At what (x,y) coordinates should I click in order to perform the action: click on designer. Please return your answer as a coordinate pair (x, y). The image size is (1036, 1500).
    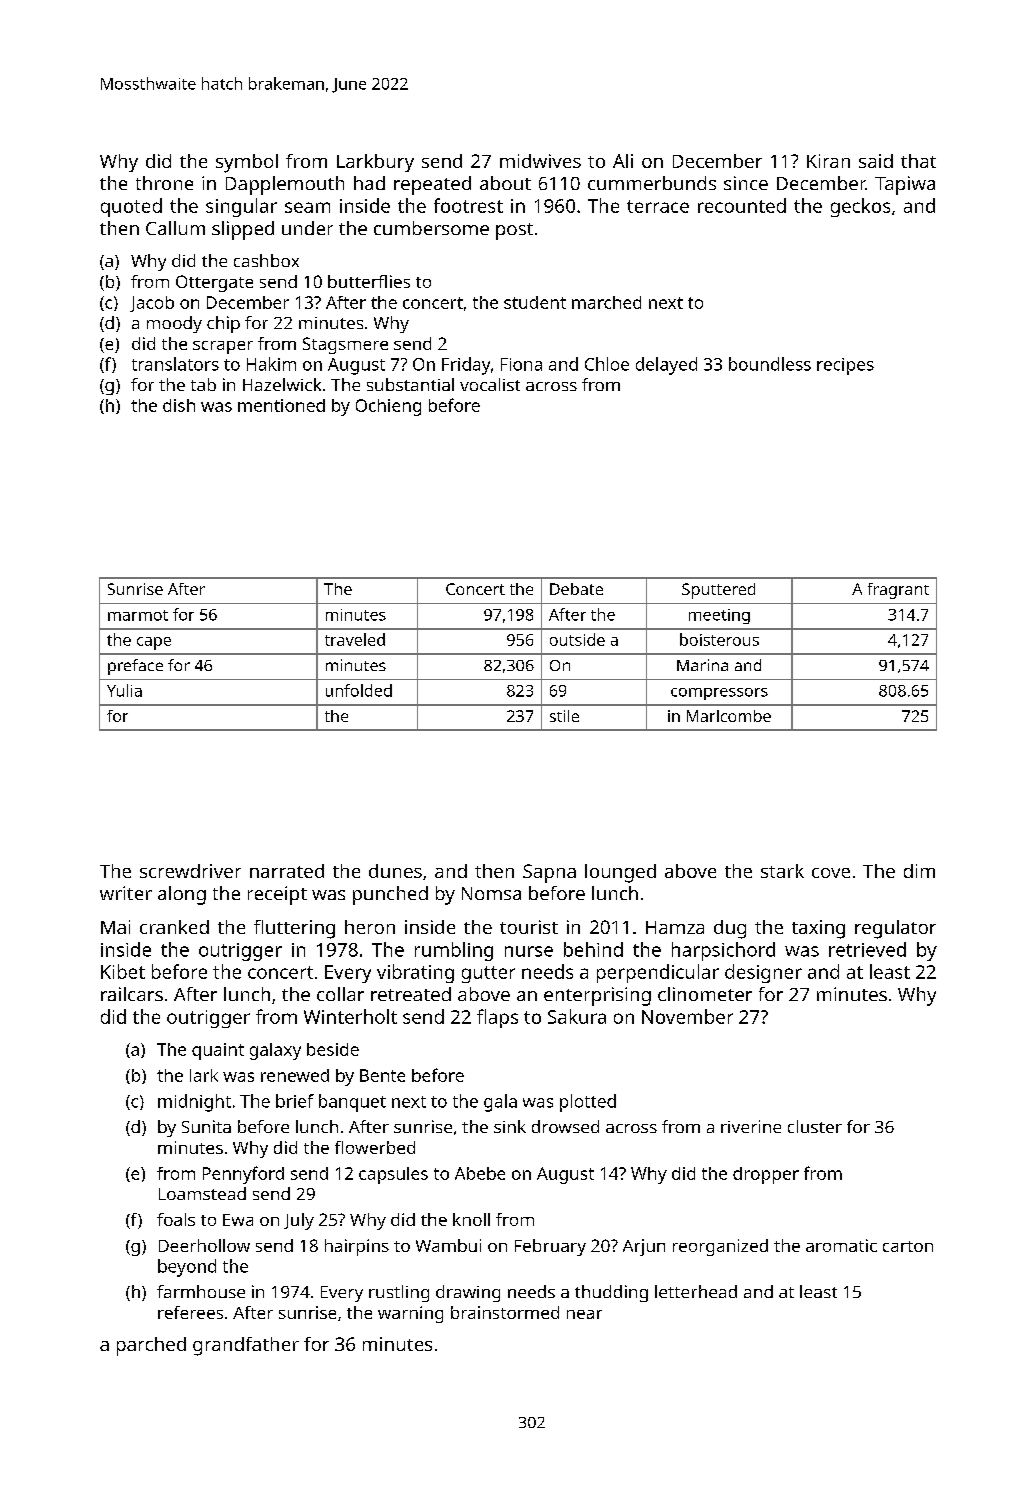
    Looking at the image, I should click on (763, 973).
